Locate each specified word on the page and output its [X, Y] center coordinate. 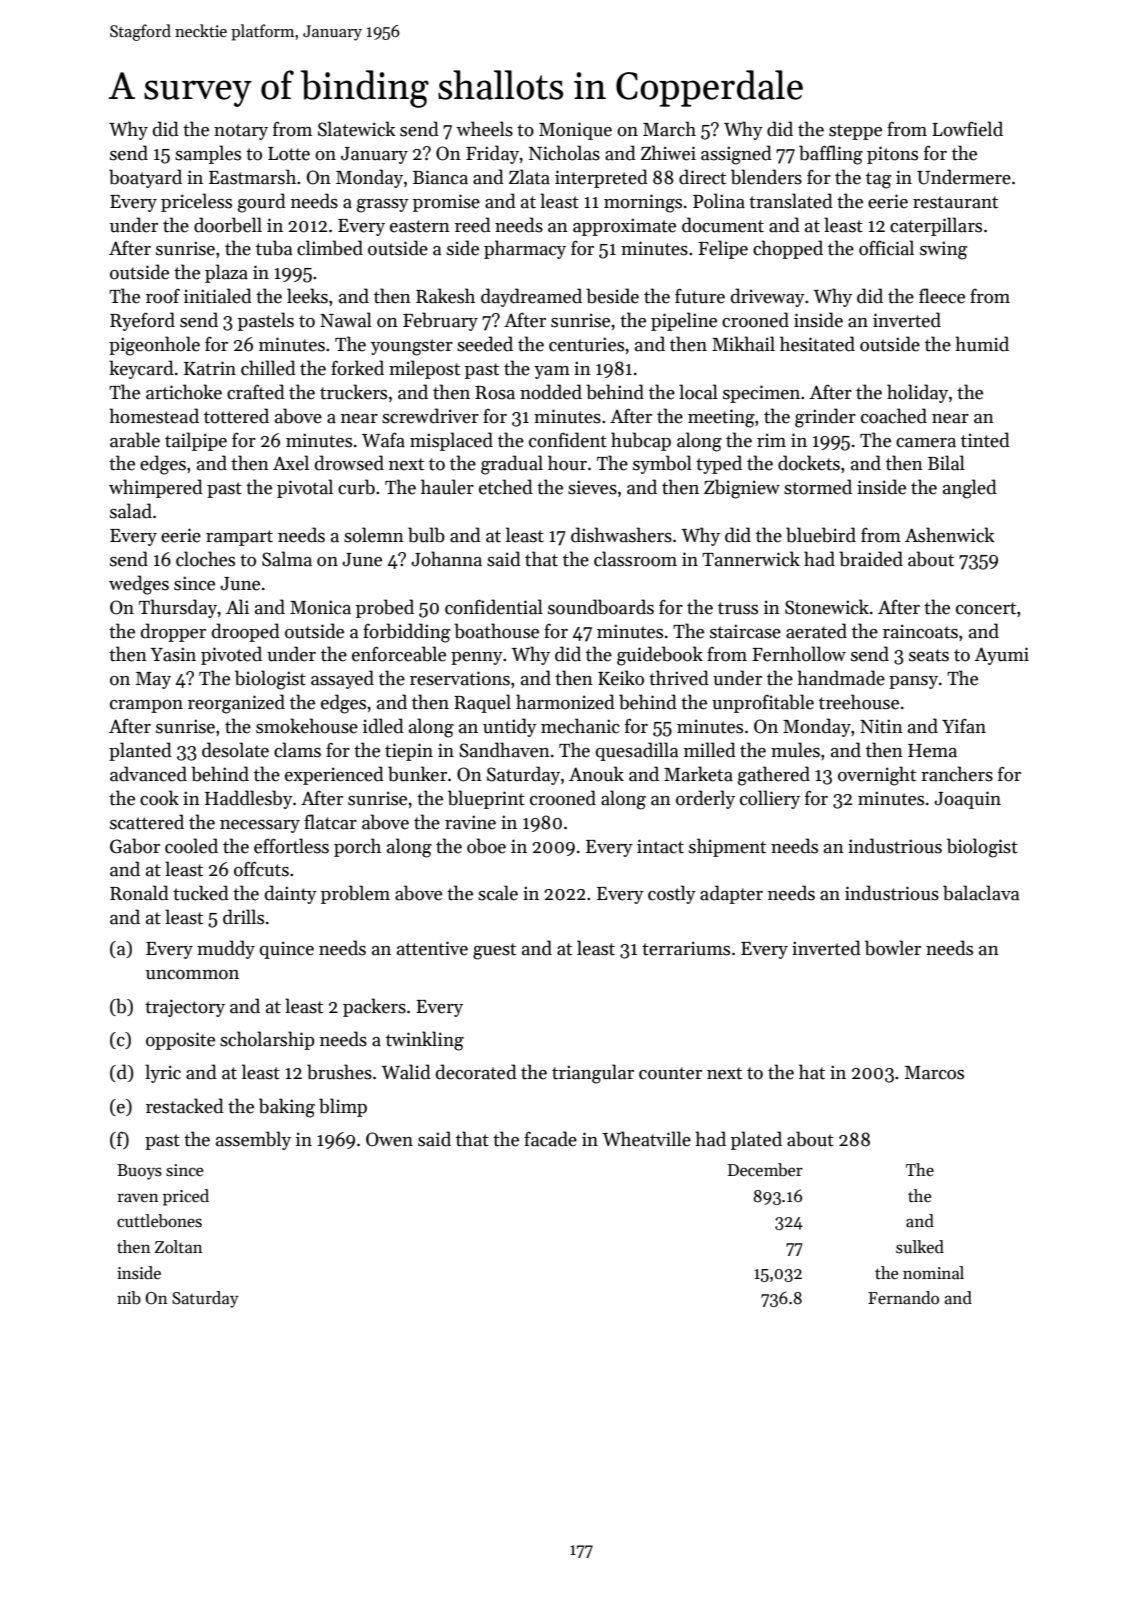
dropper [173, 632]
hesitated [817, 344]
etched [506, 487]
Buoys [139, 1172]
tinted [985, 440]
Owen [389, 1139]
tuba [274, 248]
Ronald [139, 893]
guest [494, 951]
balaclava [981, 893]
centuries [586, 344]
